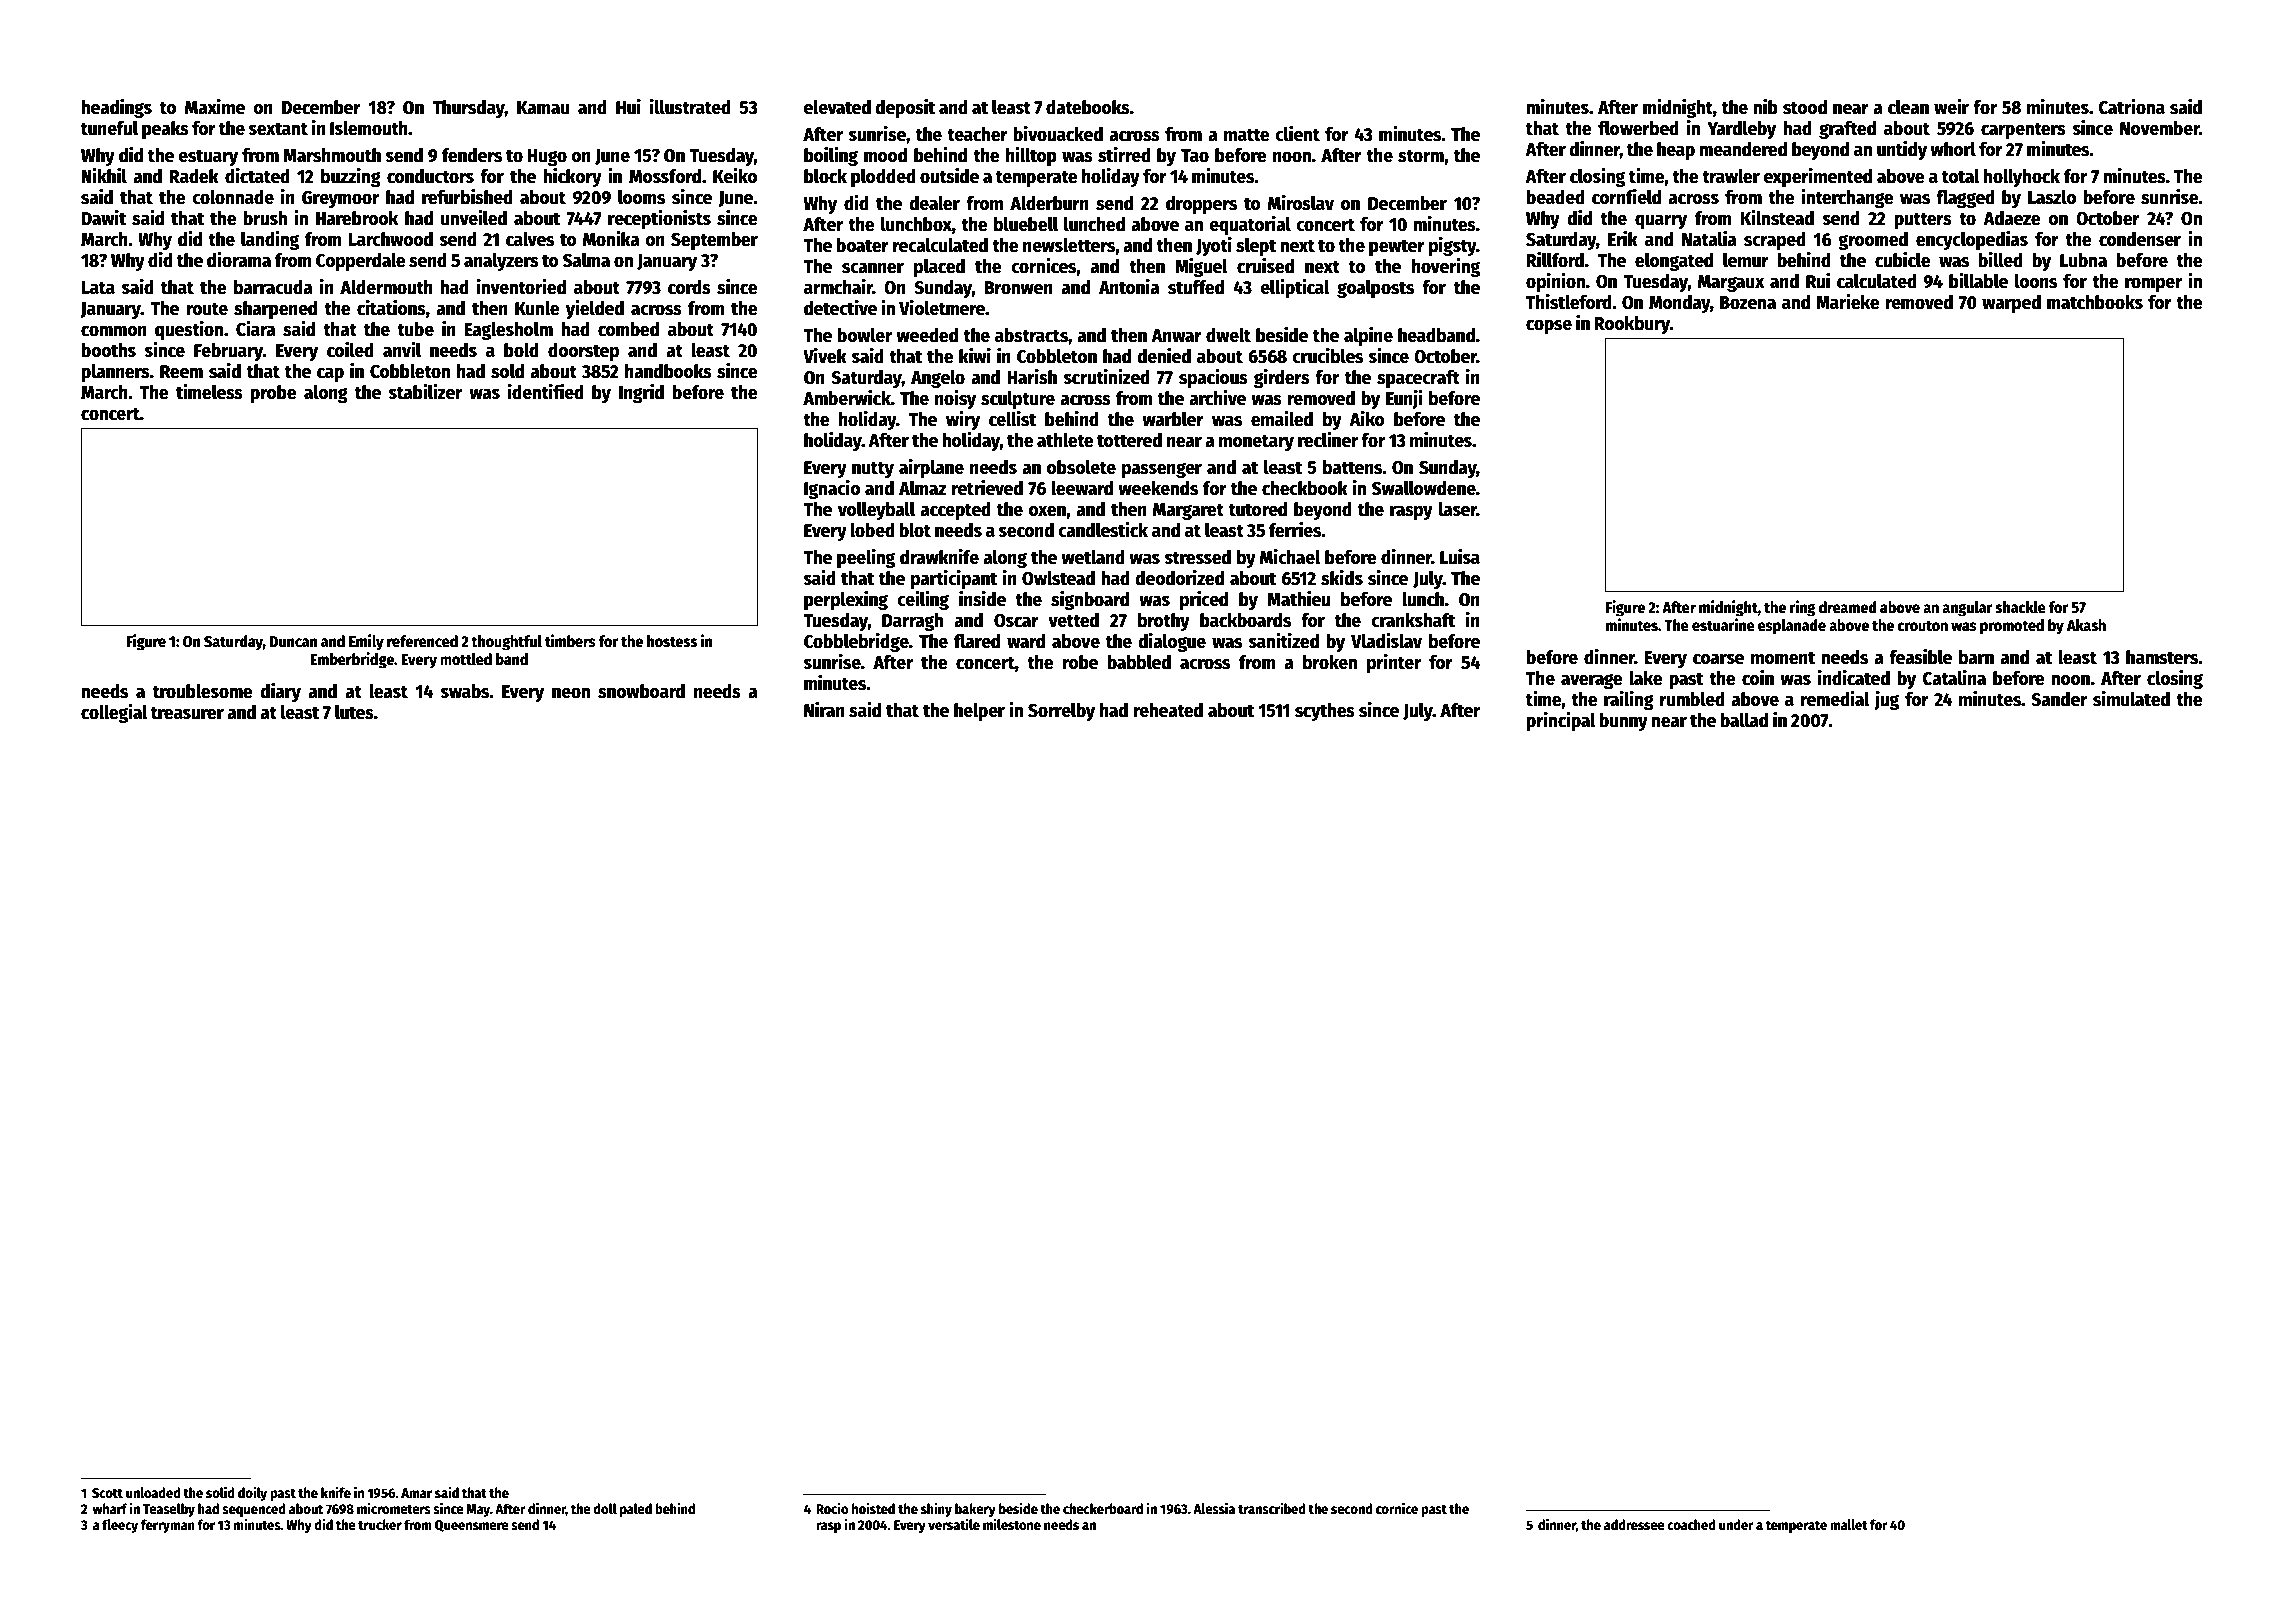  What do you see at coordinates (2011, 304) in the document?
I see `warped` at bounding box center [2011, 304].
